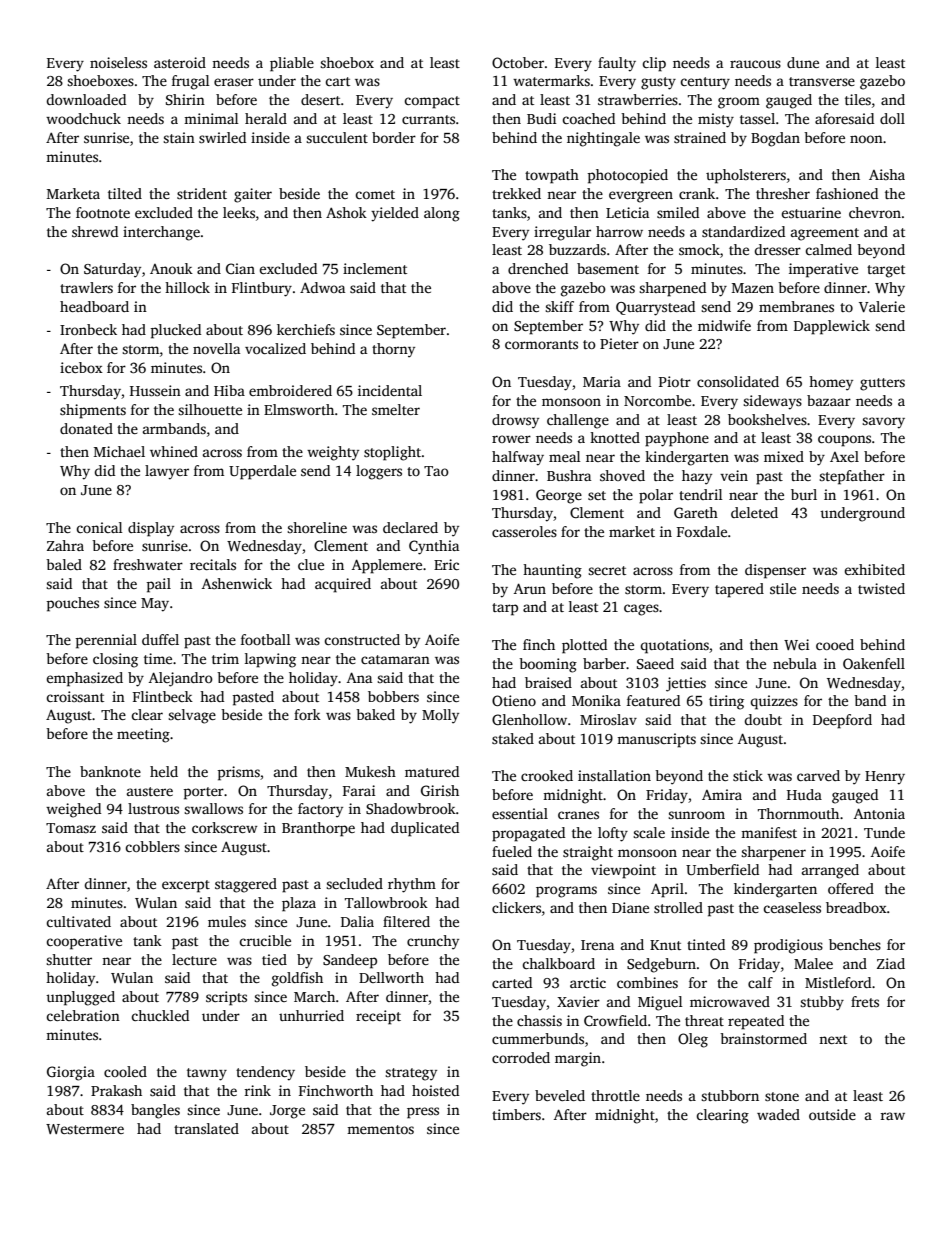  Describe the element at coordinates (803, 62) in the screenshot. I see `dune` at that location.
